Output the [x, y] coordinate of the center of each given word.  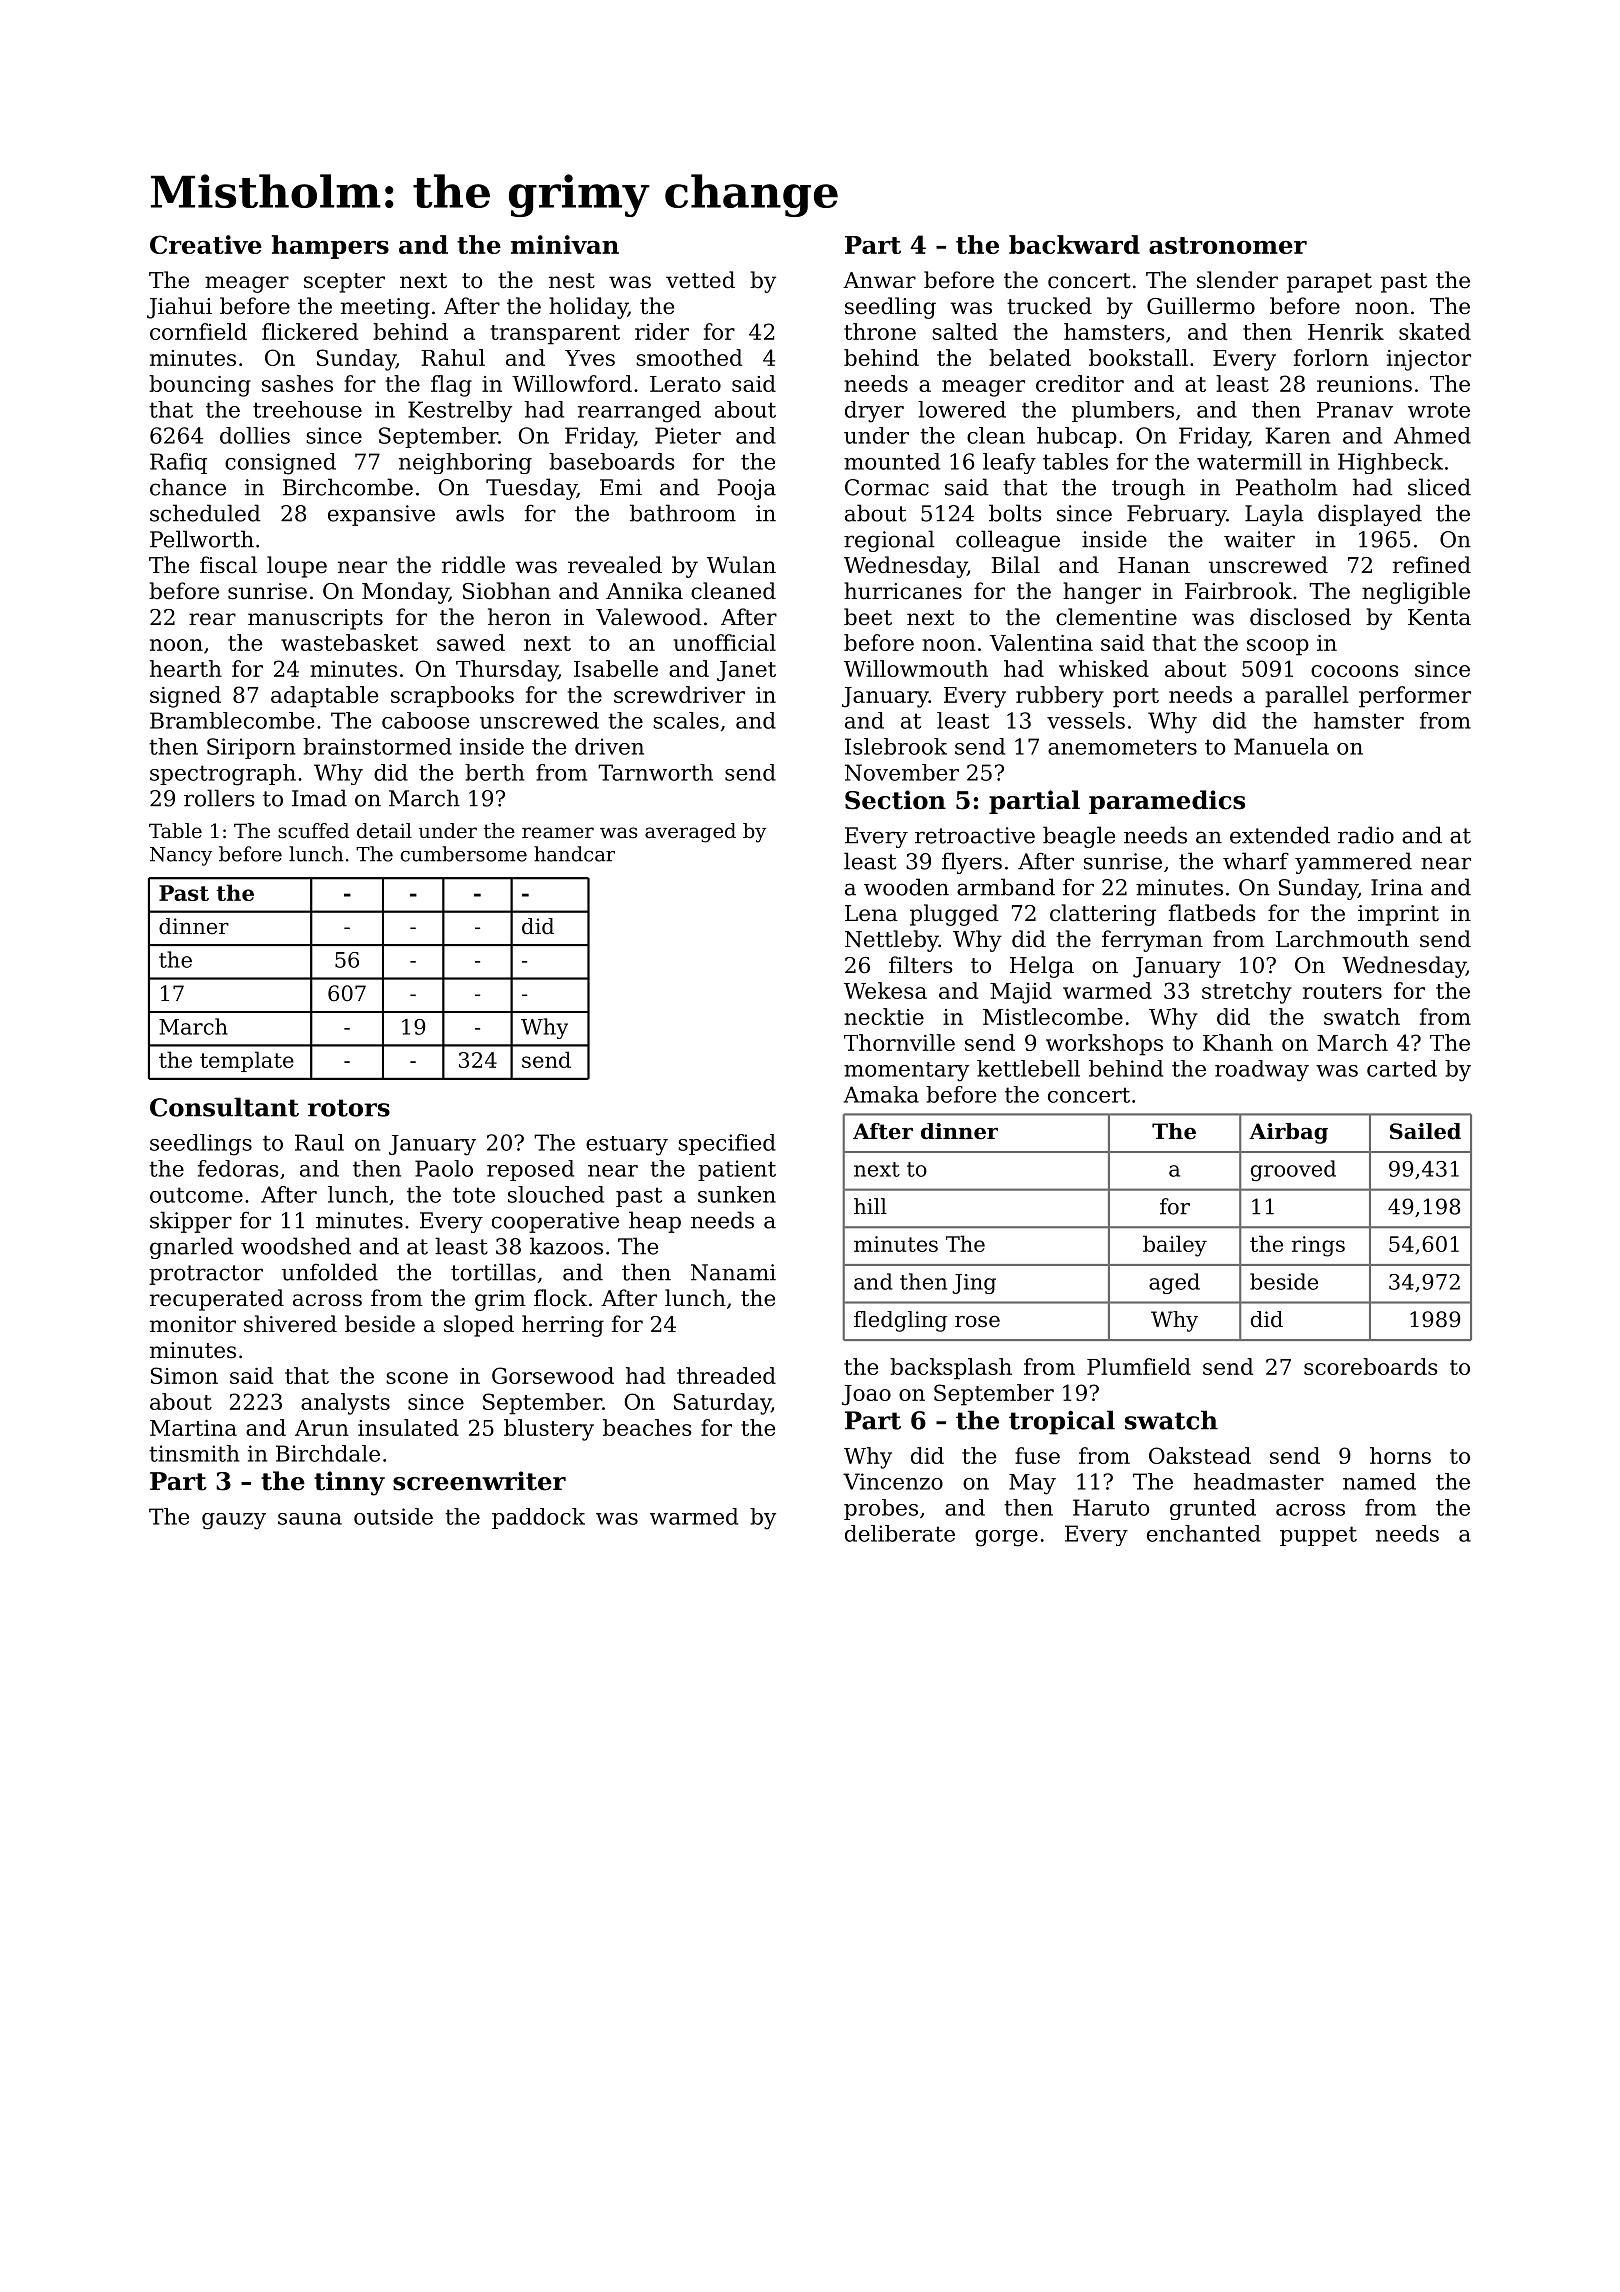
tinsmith [194, 1453]
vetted [700, 280]
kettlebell [1028, 1068]
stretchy [1247, 993]
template [247, 1061]
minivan [565, 244]
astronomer [1228, 245]
